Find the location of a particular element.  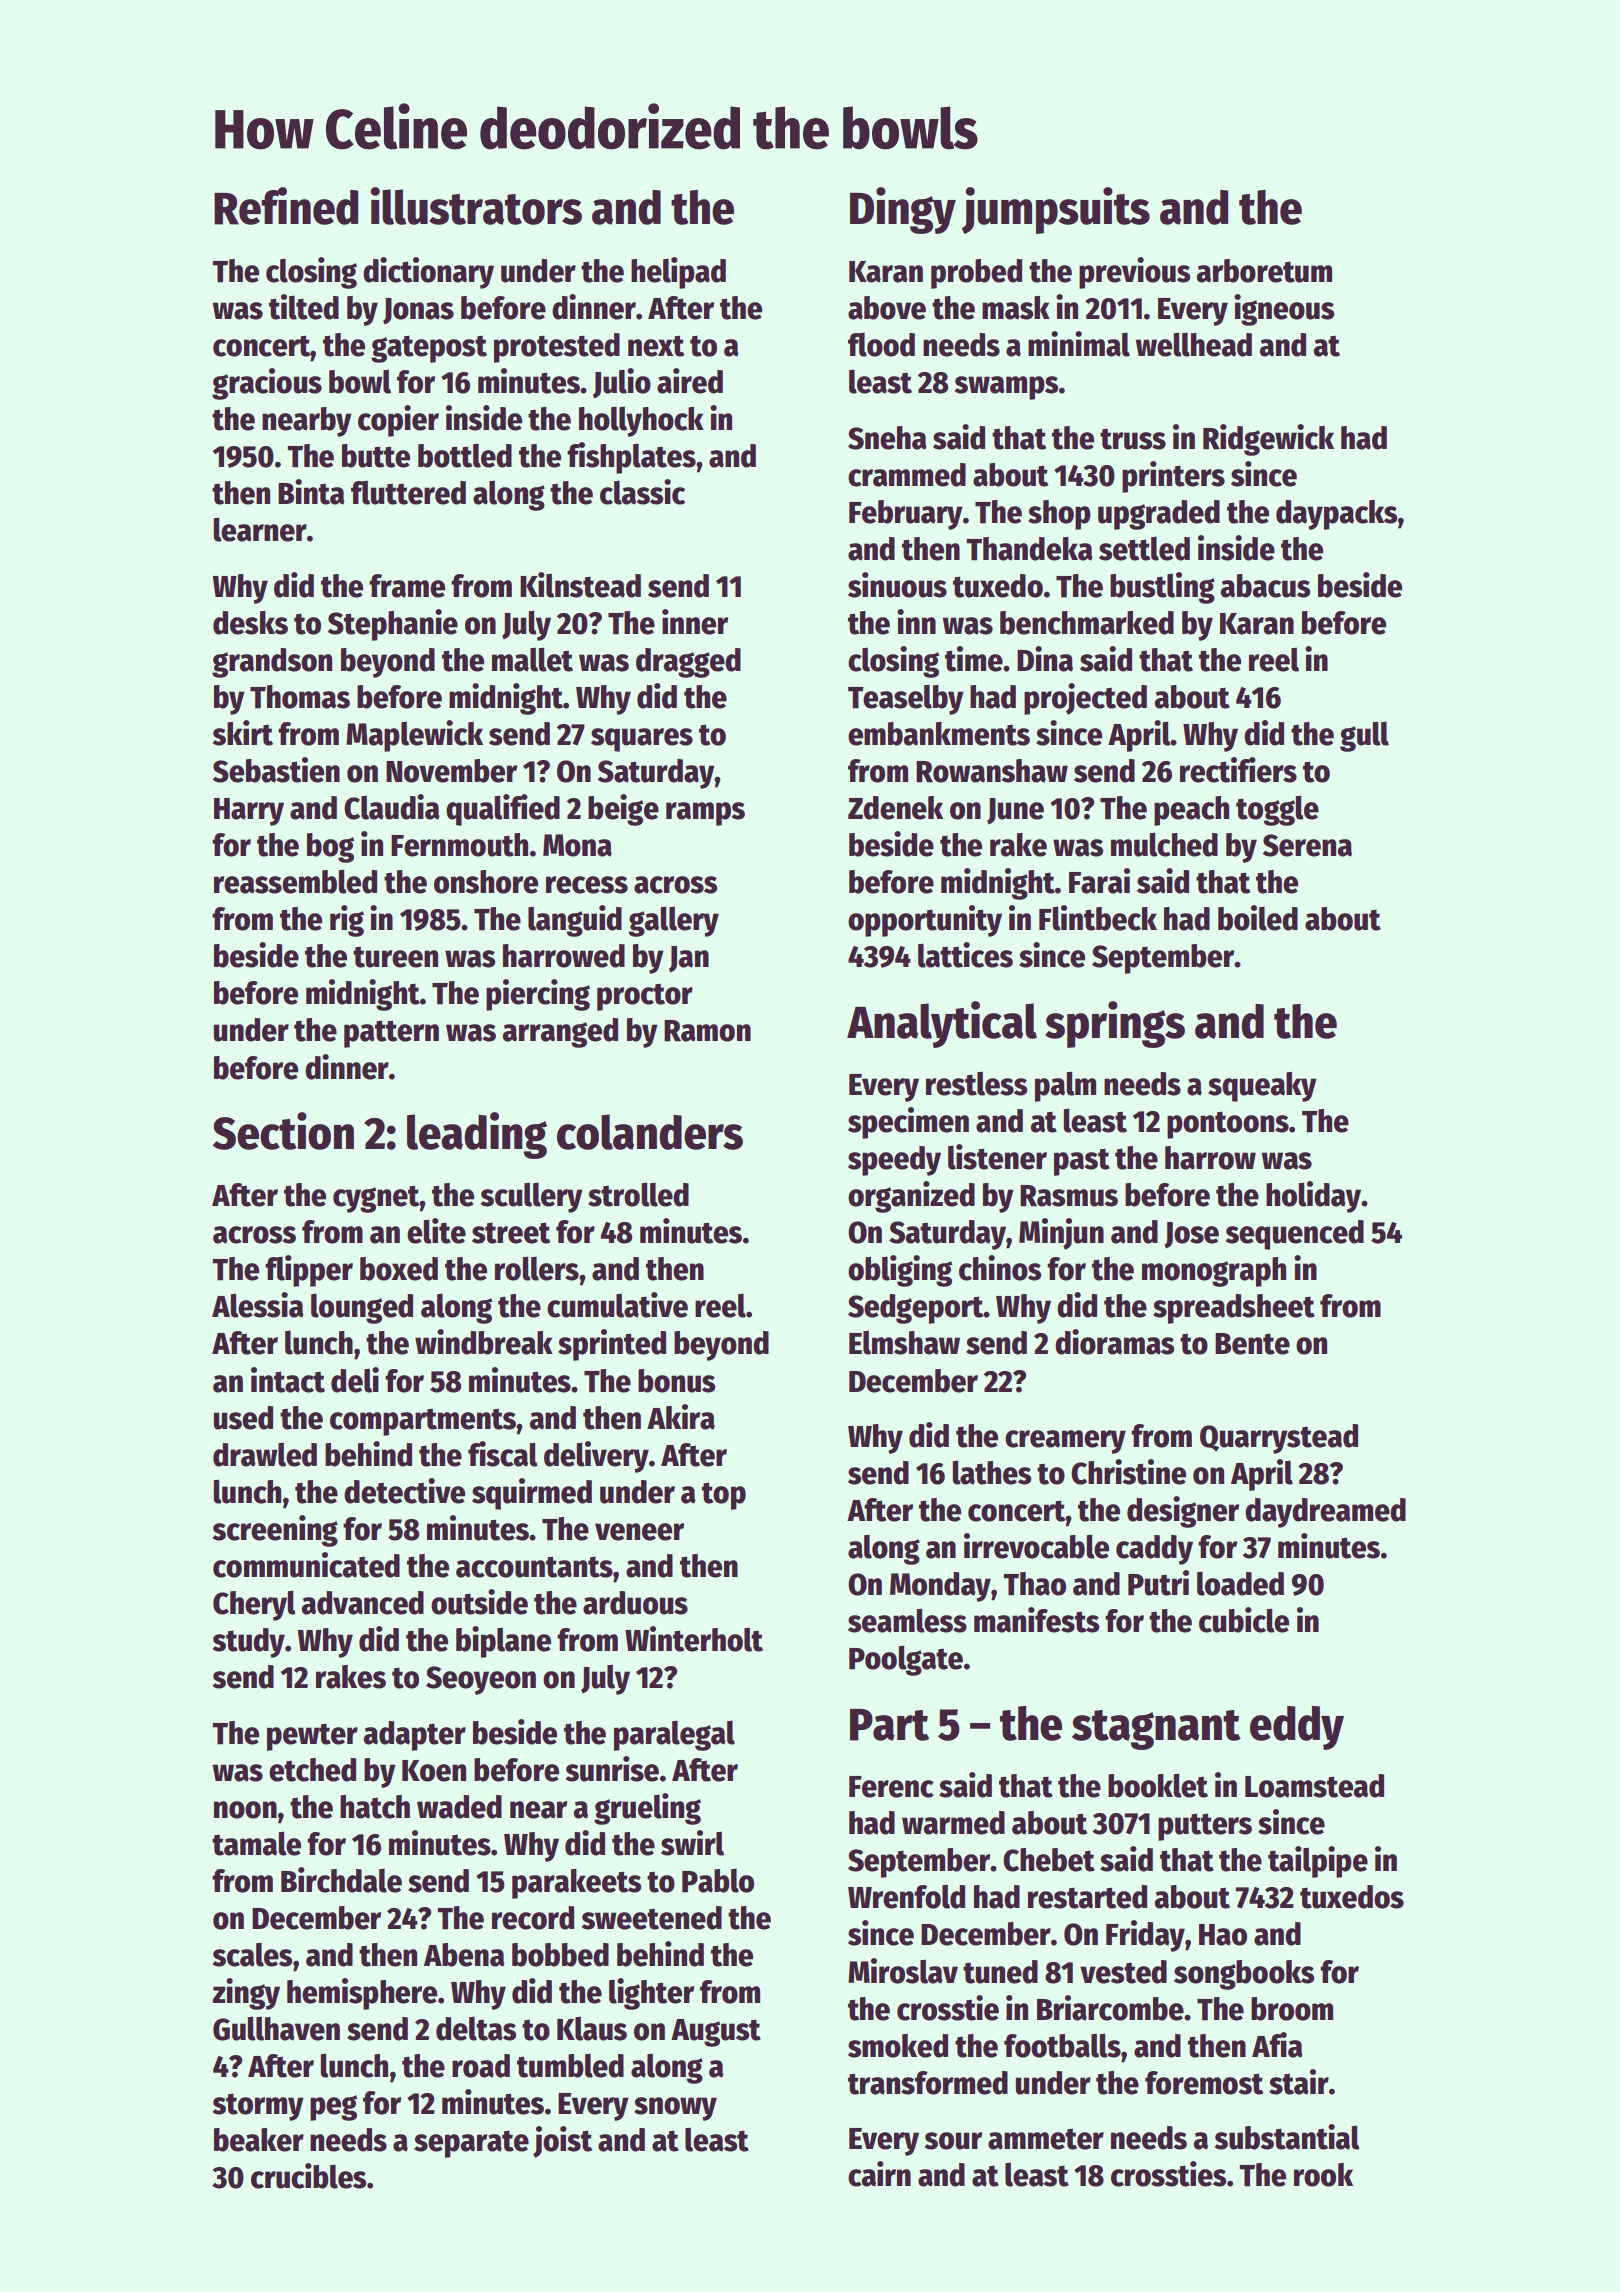

Ramon is located at coordinates (707, 1031).
